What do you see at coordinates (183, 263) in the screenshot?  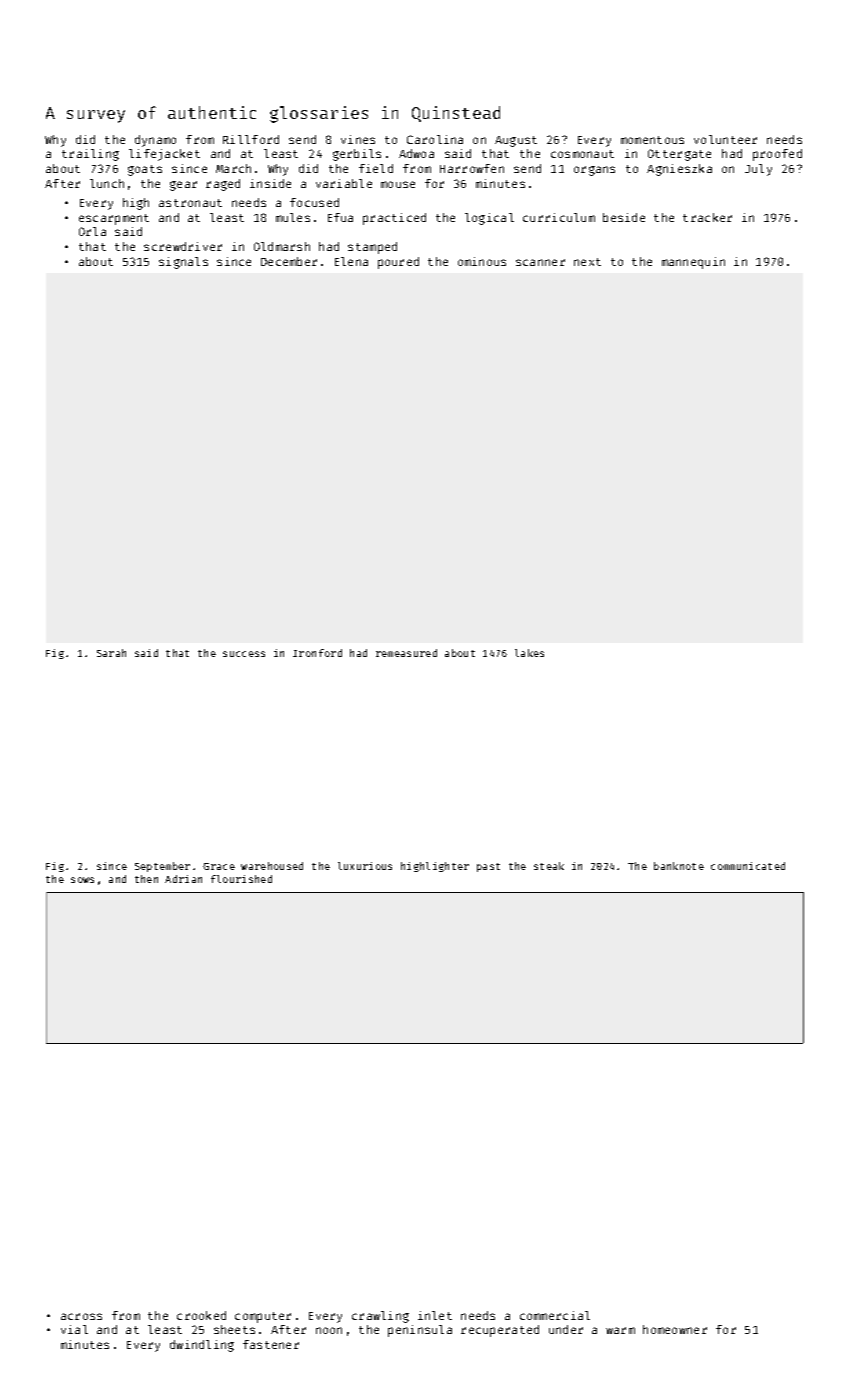 I see `signals` at bounding box center [183, 263].
